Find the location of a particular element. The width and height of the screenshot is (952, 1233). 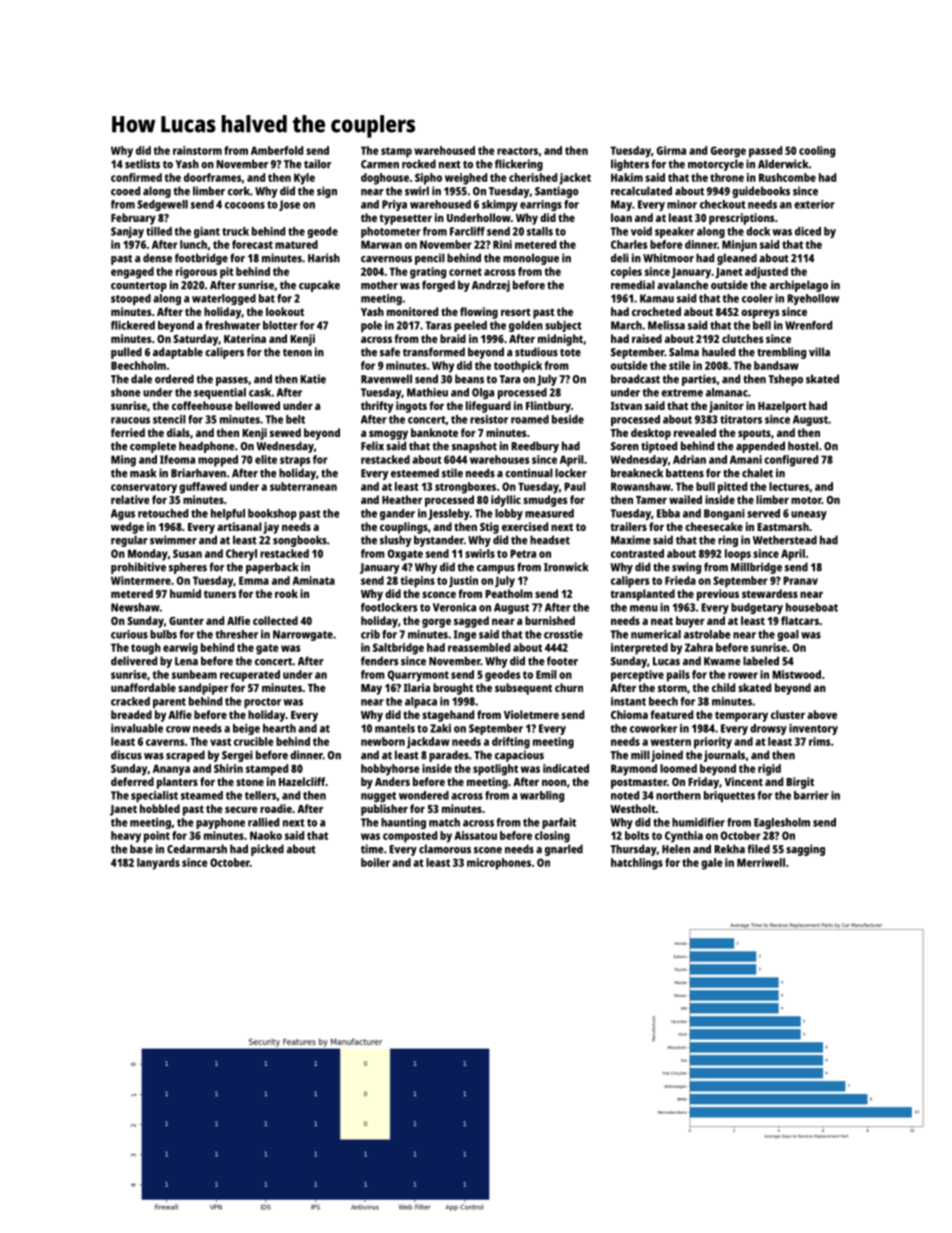

mask is located at coordinates (143, 473).
